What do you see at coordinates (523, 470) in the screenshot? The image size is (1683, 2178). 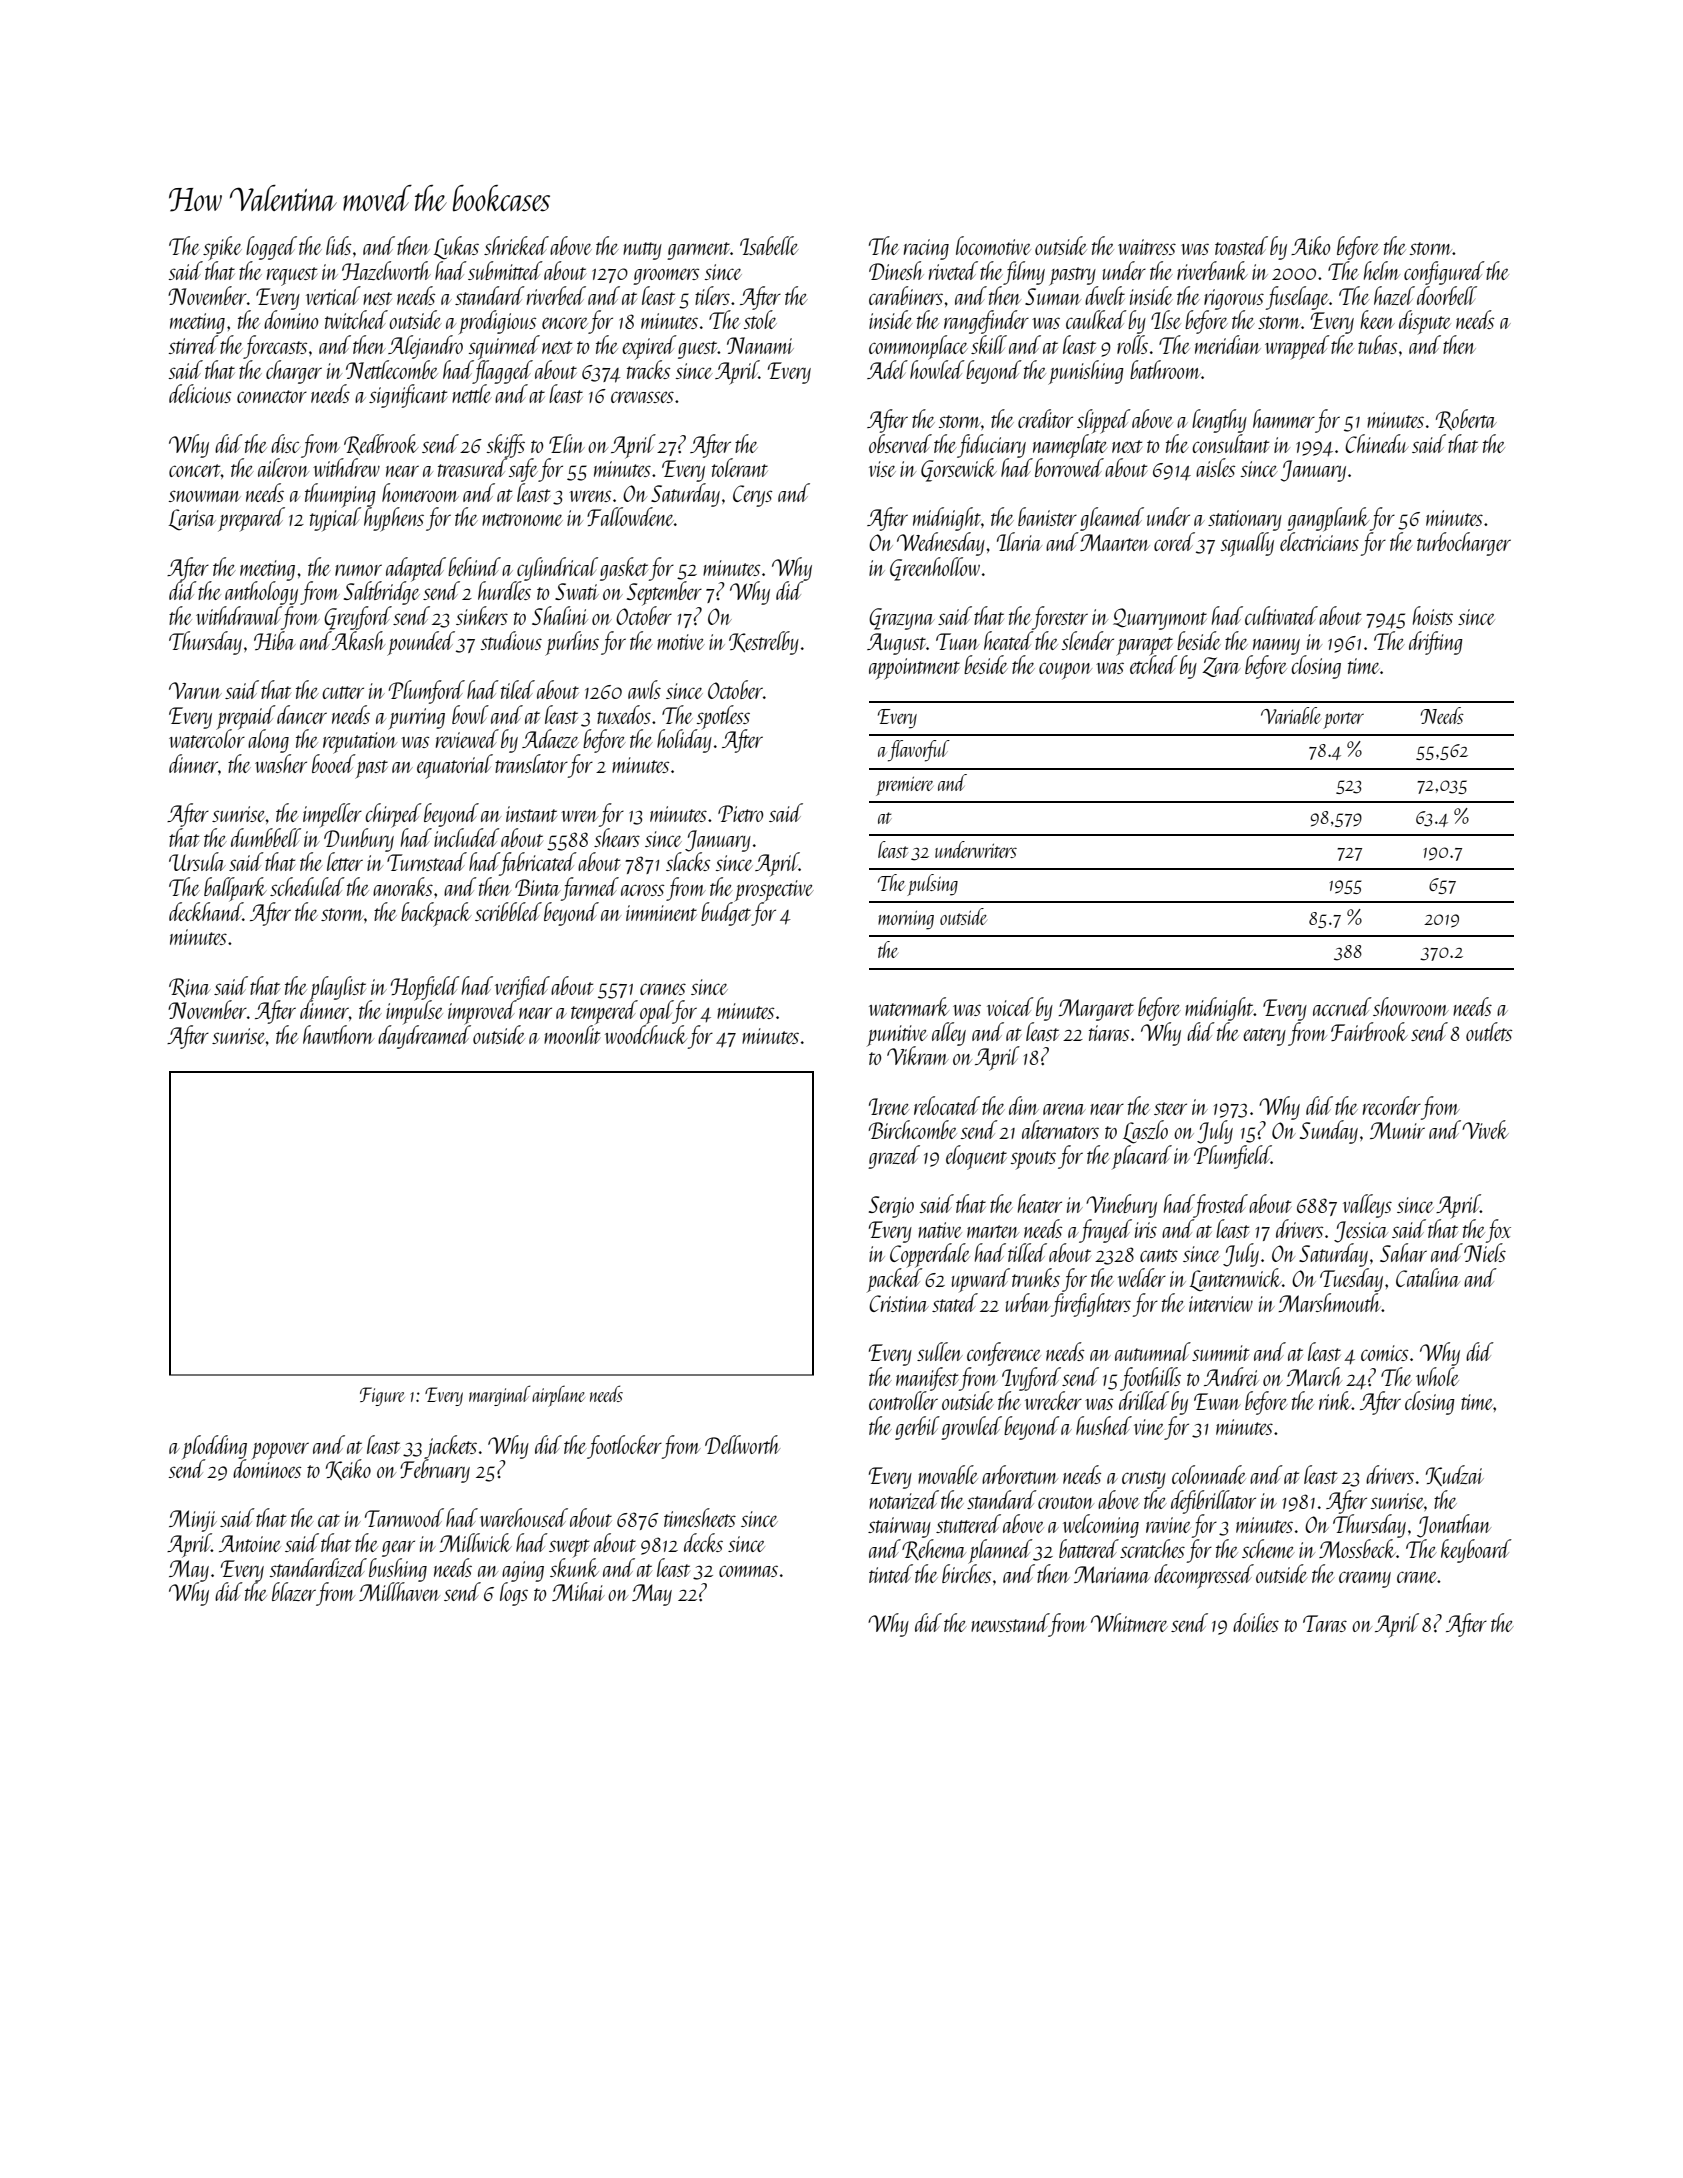 I see `safe` at bounding box center [523, 470].
